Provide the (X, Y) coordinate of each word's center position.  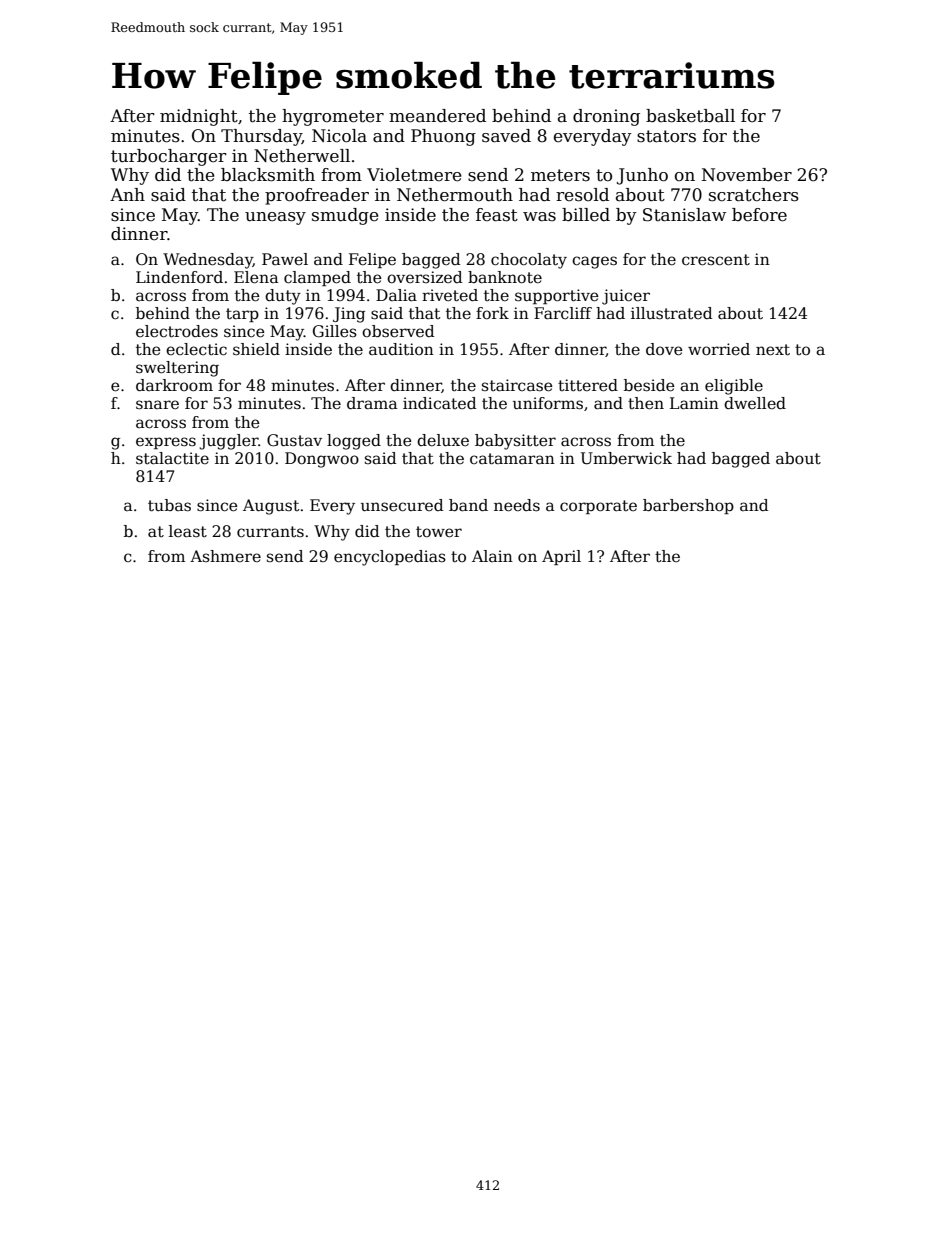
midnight (199, 117)
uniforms (548, 403)
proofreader (317, 196)
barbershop (688, 506)
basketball (690, 116)
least (188, 531)
